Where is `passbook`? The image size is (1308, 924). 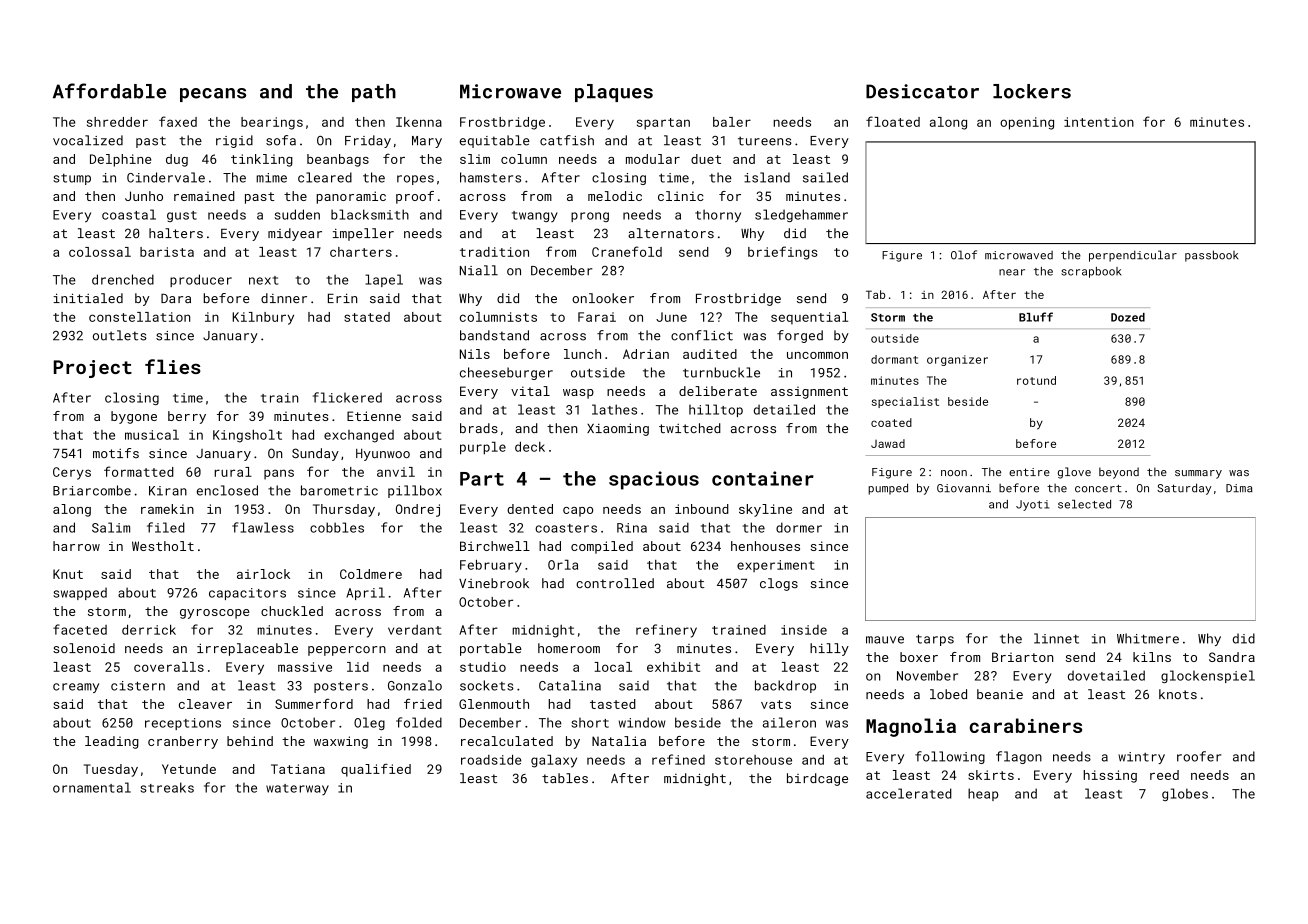 passbook is located at coordinates (1211, 256).
